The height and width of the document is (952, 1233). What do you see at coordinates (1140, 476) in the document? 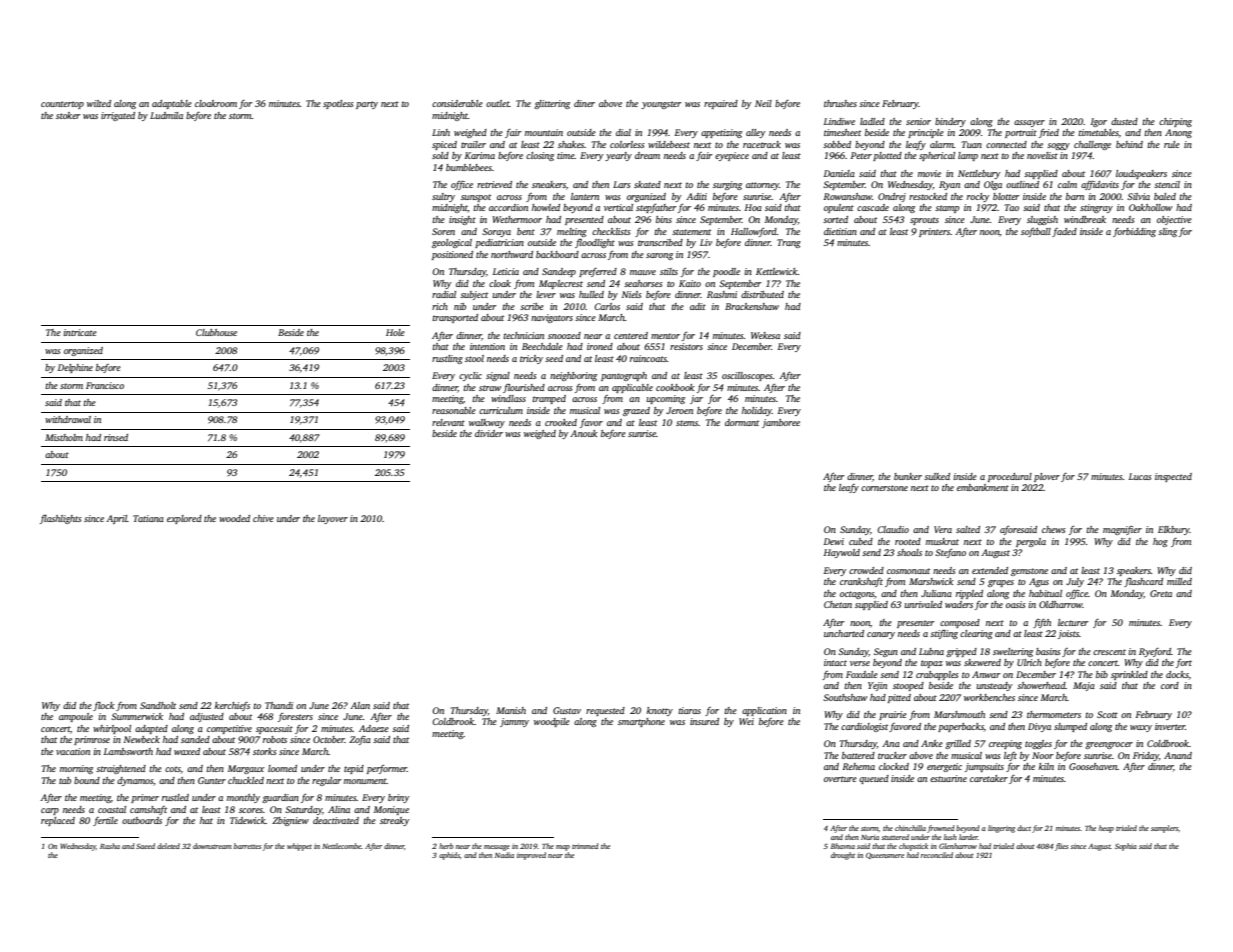
I see `Lucas` at bounding box center [1140, 476].
